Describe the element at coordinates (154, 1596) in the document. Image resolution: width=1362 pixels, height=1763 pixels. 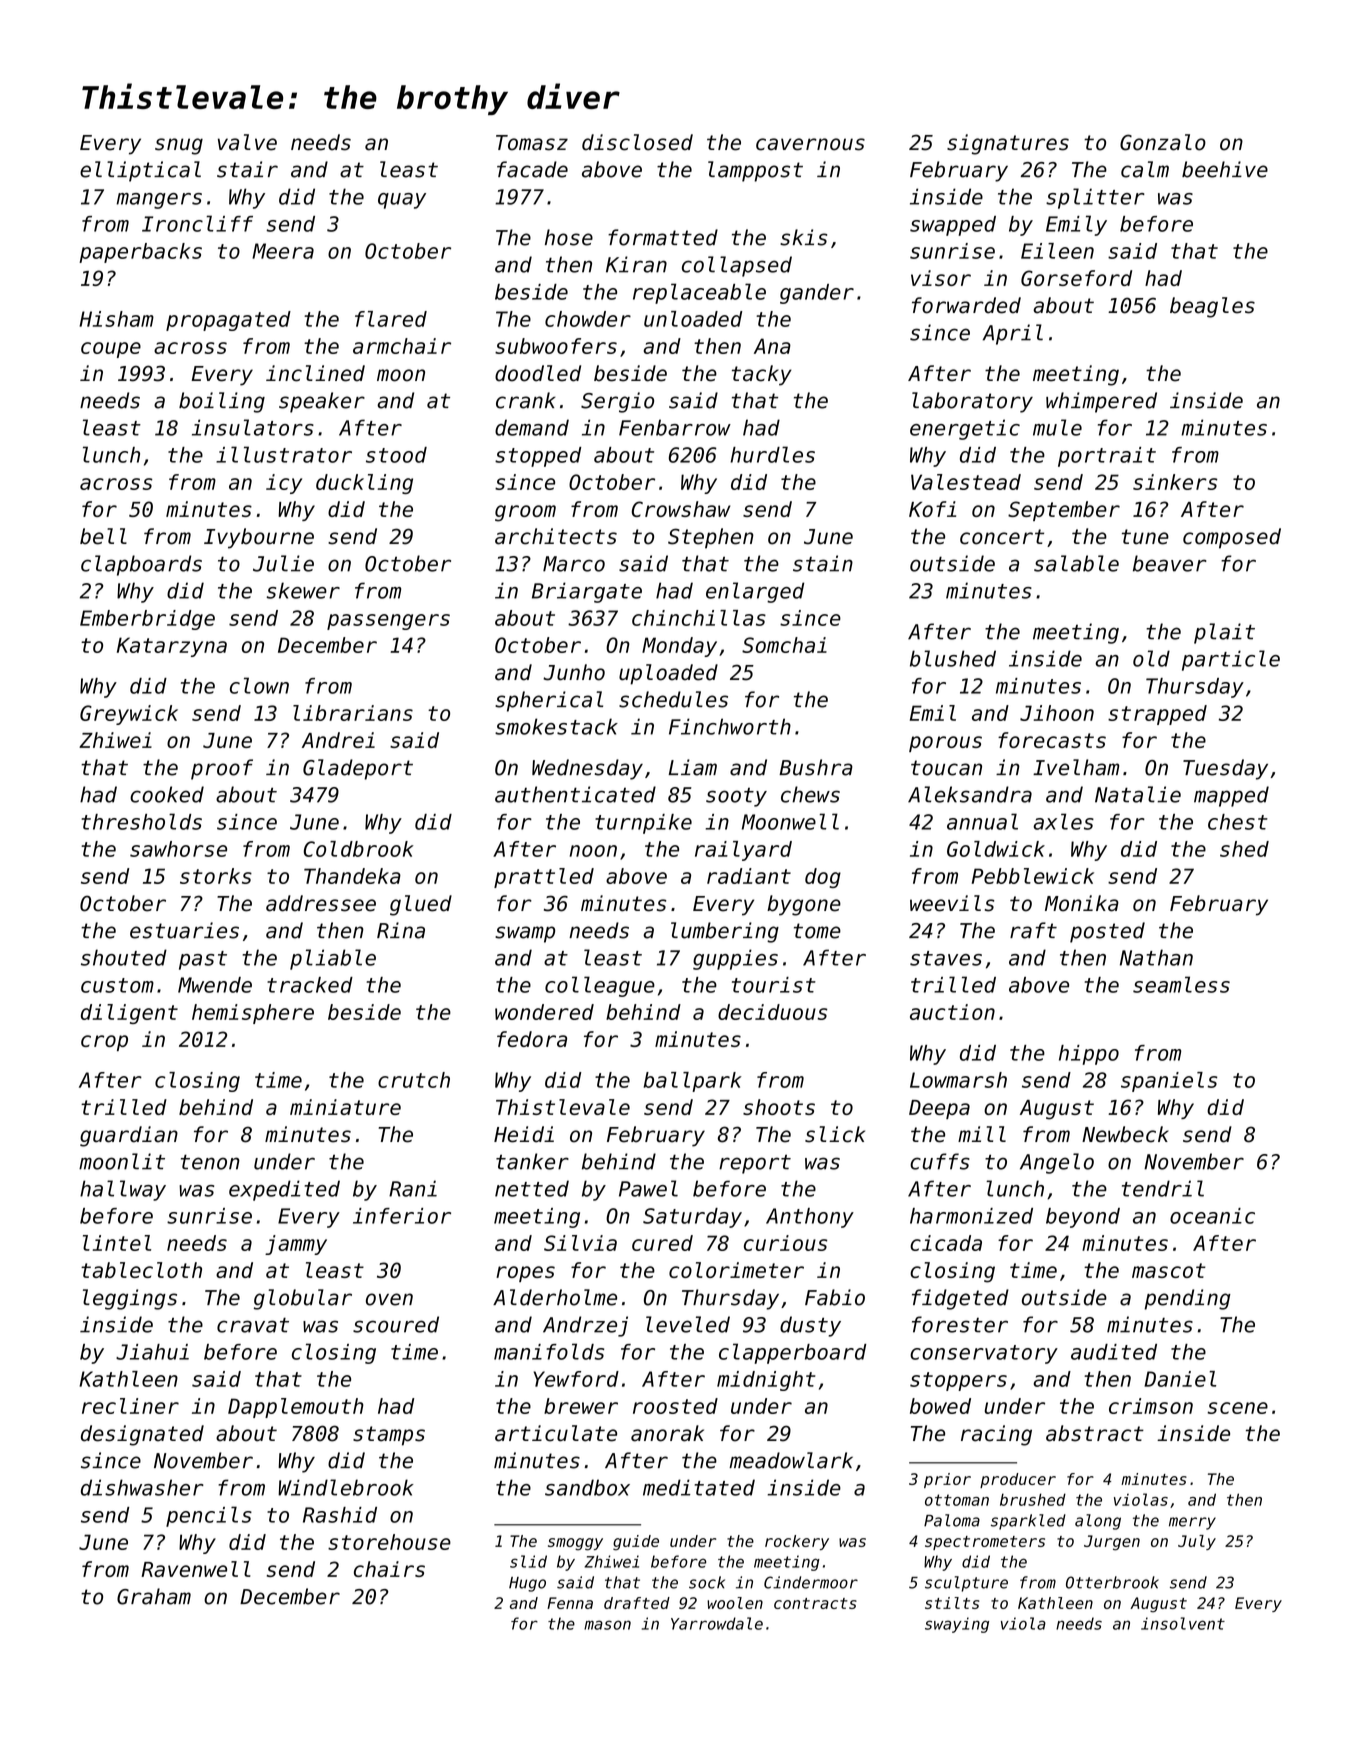
I see `Graham` at that location.
